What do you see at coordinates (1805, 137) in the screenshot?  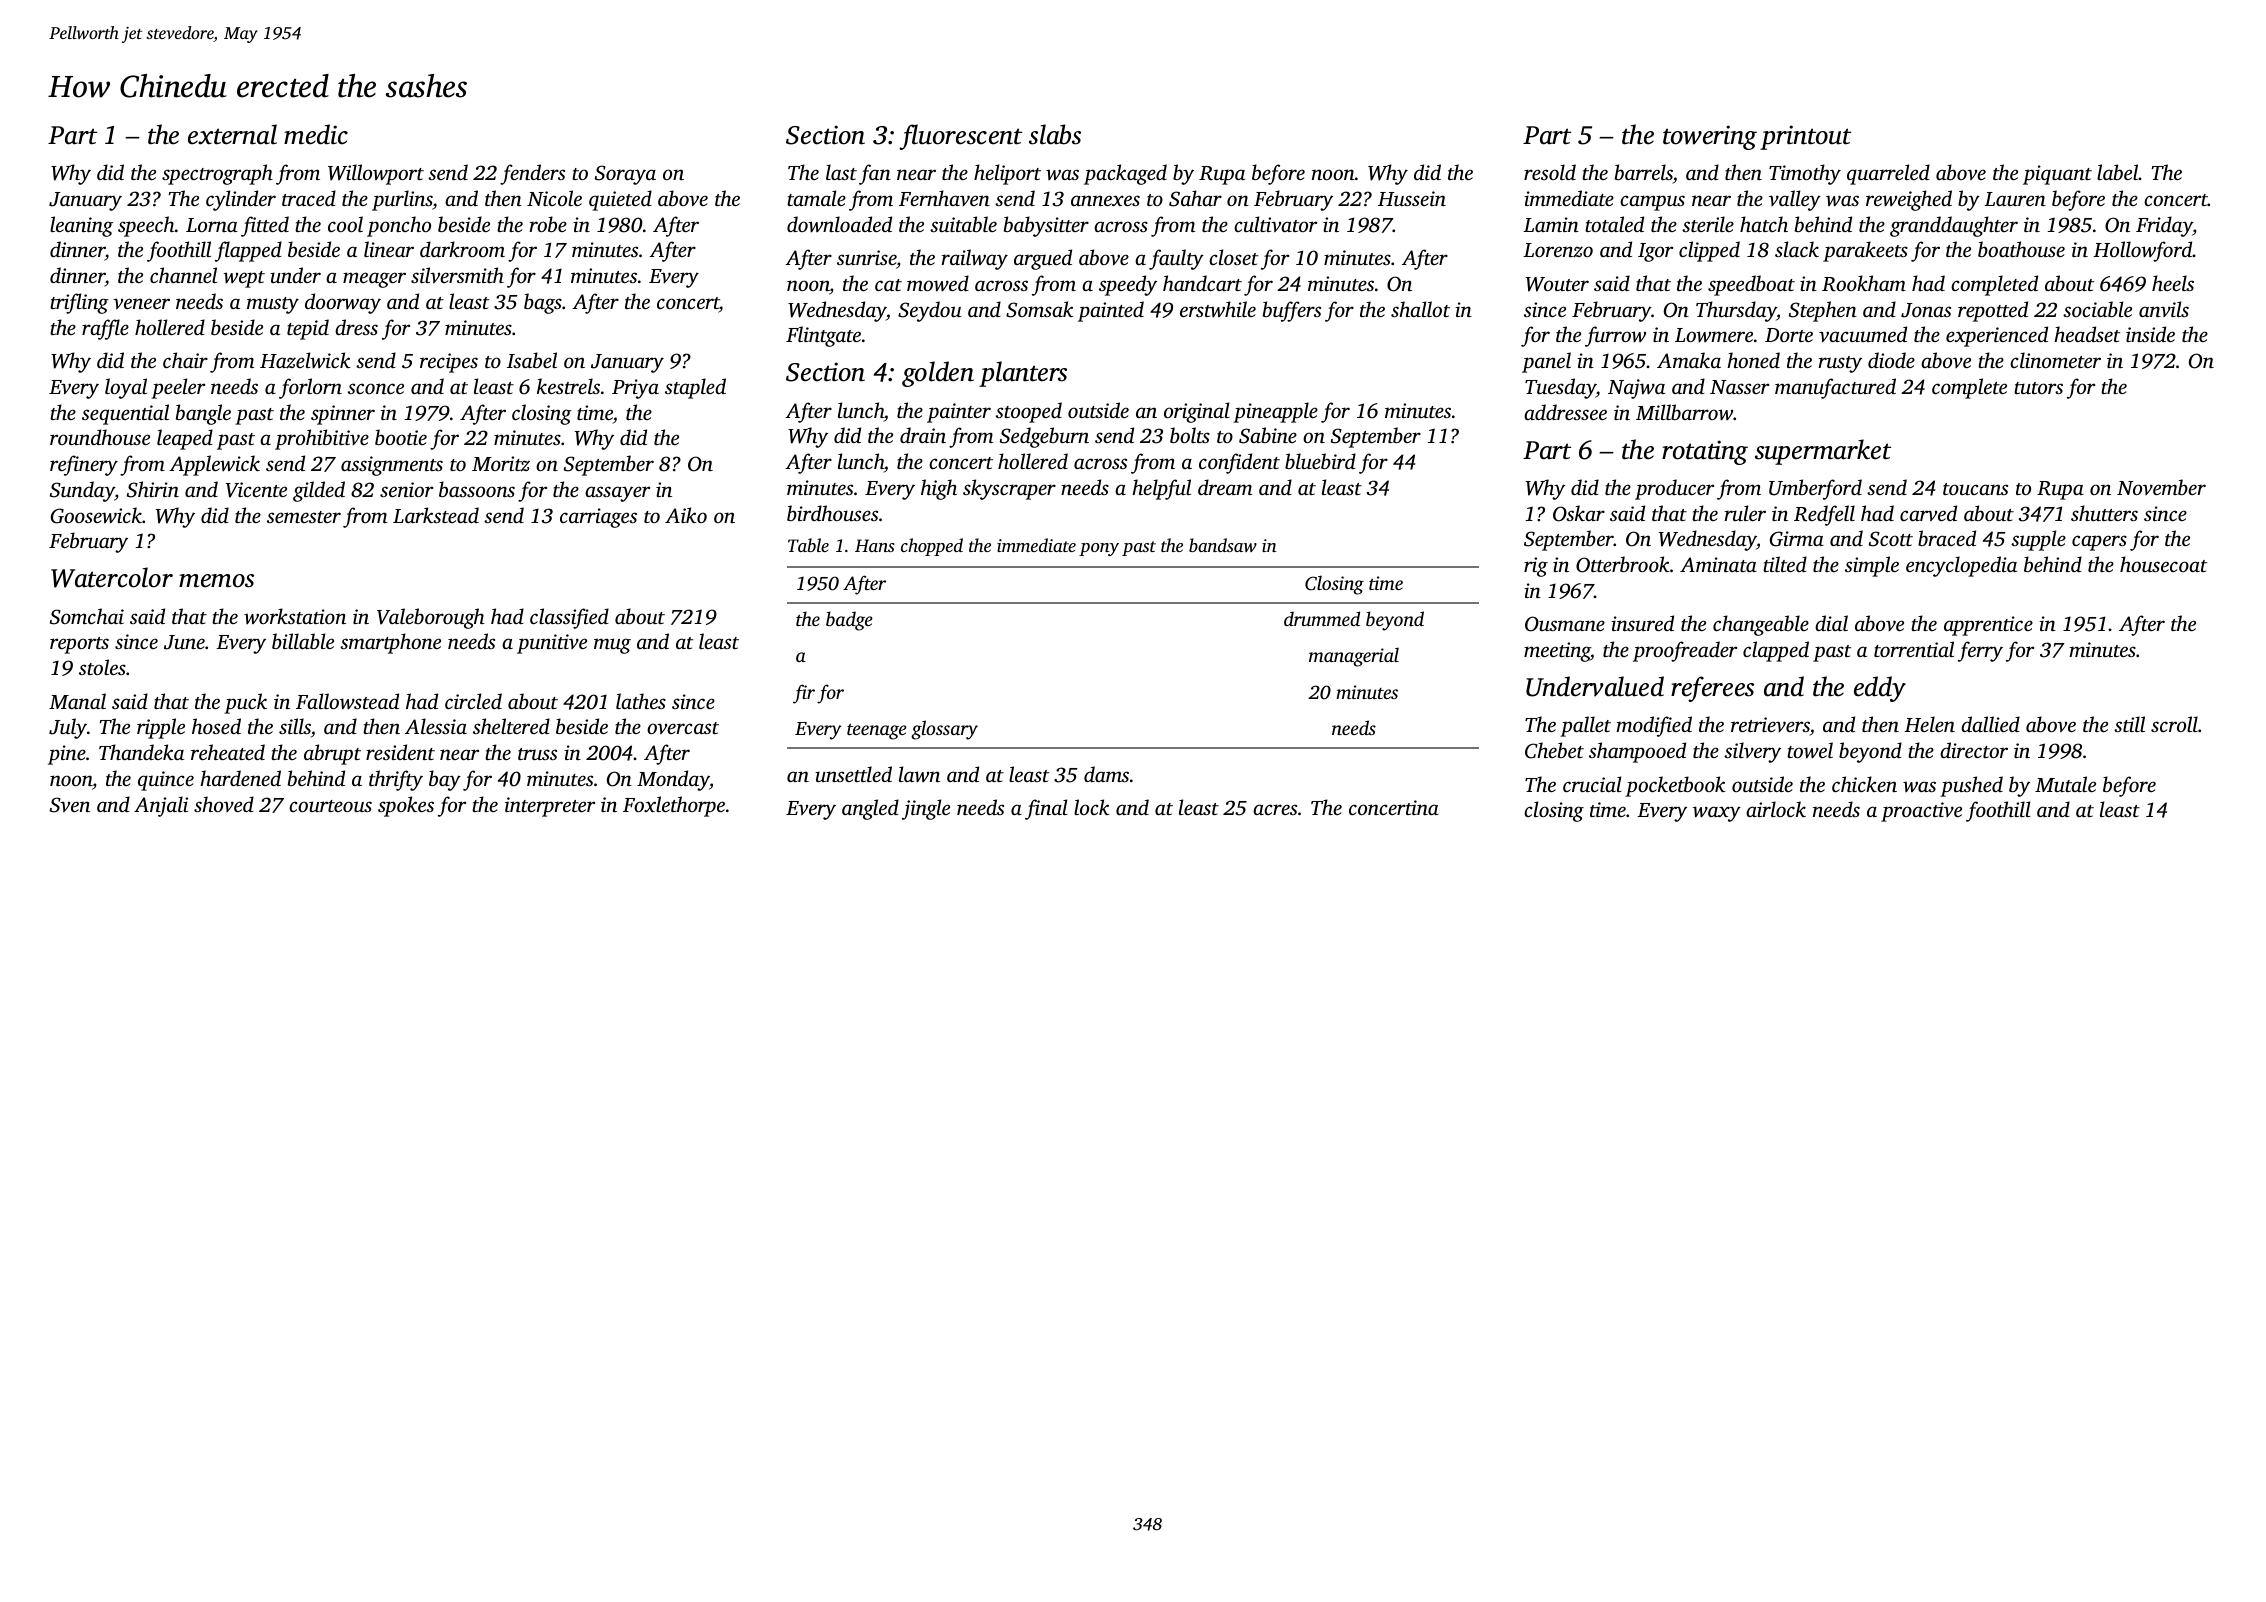 I see `printout` at bounding box center [1805, 137].
